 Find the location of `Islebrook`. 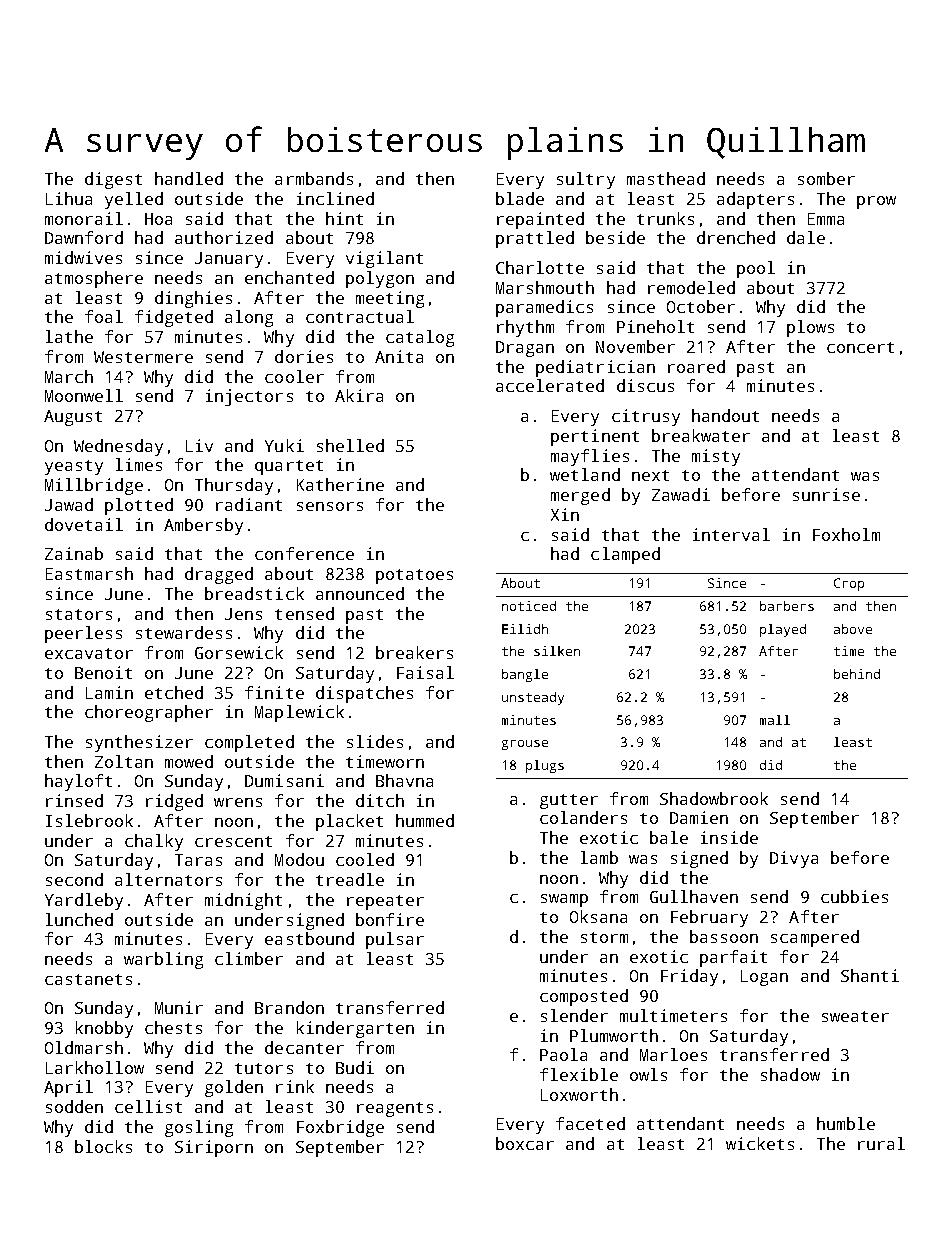

Islebrook is located at coordinates (89, 820).
